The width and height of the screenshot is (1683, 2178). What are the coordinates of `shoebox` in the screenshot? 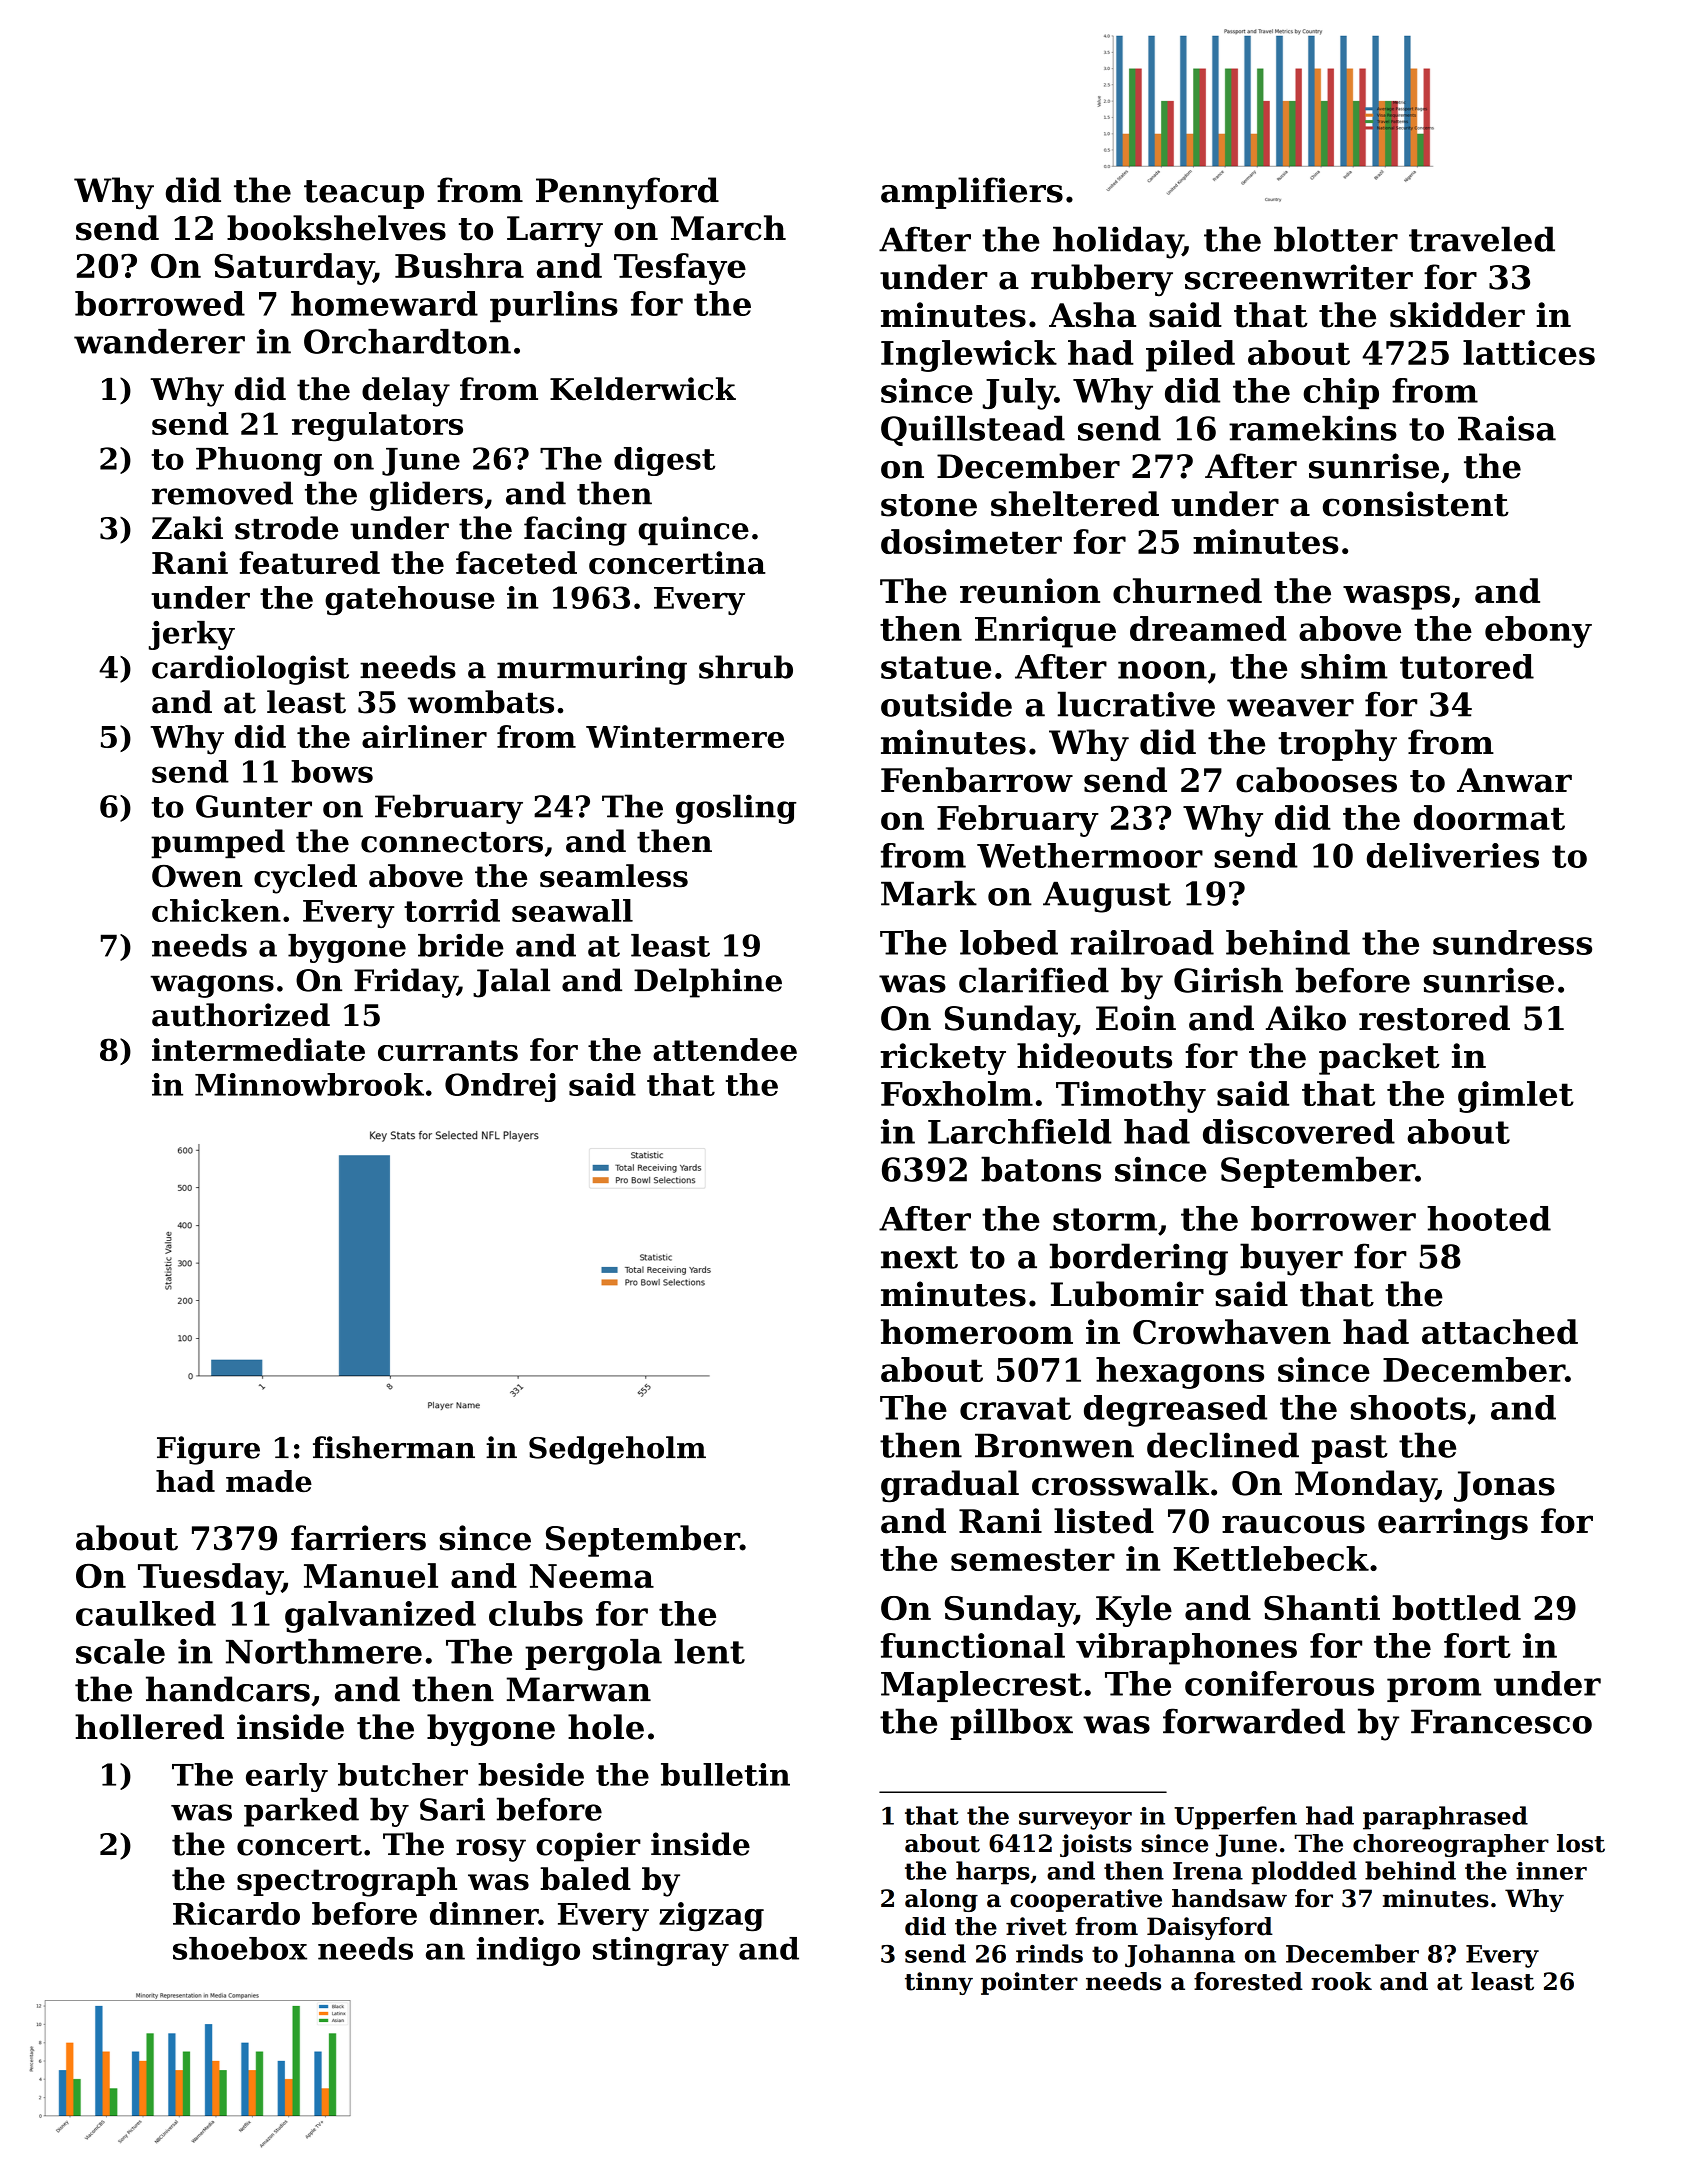 It's located at (240, 1948).
